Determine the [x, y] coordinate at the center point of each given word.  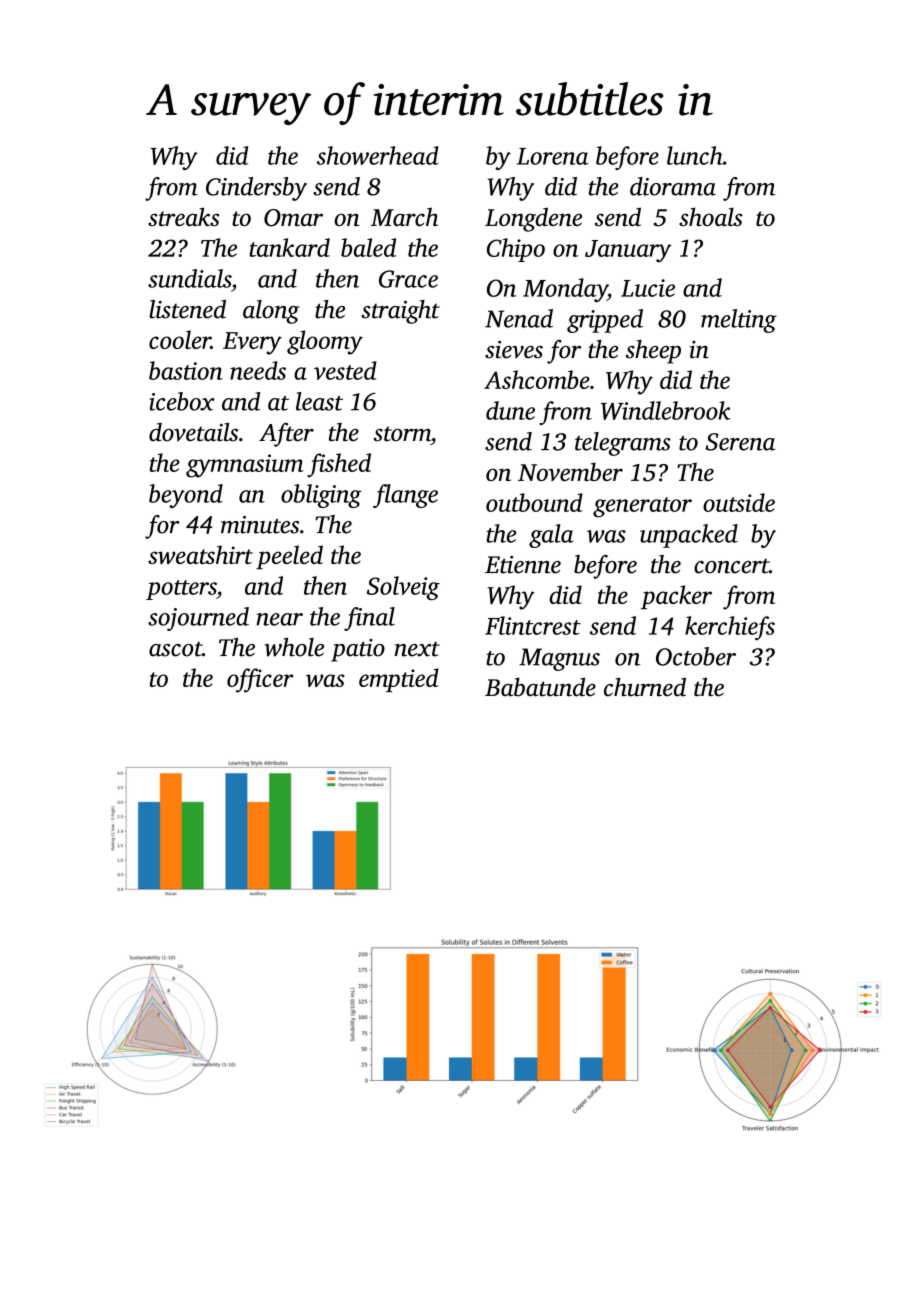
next [417, 649]
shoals [711, 216]
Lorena [553, 156]
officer [260, 680]
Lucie [648, 288]
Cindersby [256, 189]
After [286, 435]
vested [345, 370]
